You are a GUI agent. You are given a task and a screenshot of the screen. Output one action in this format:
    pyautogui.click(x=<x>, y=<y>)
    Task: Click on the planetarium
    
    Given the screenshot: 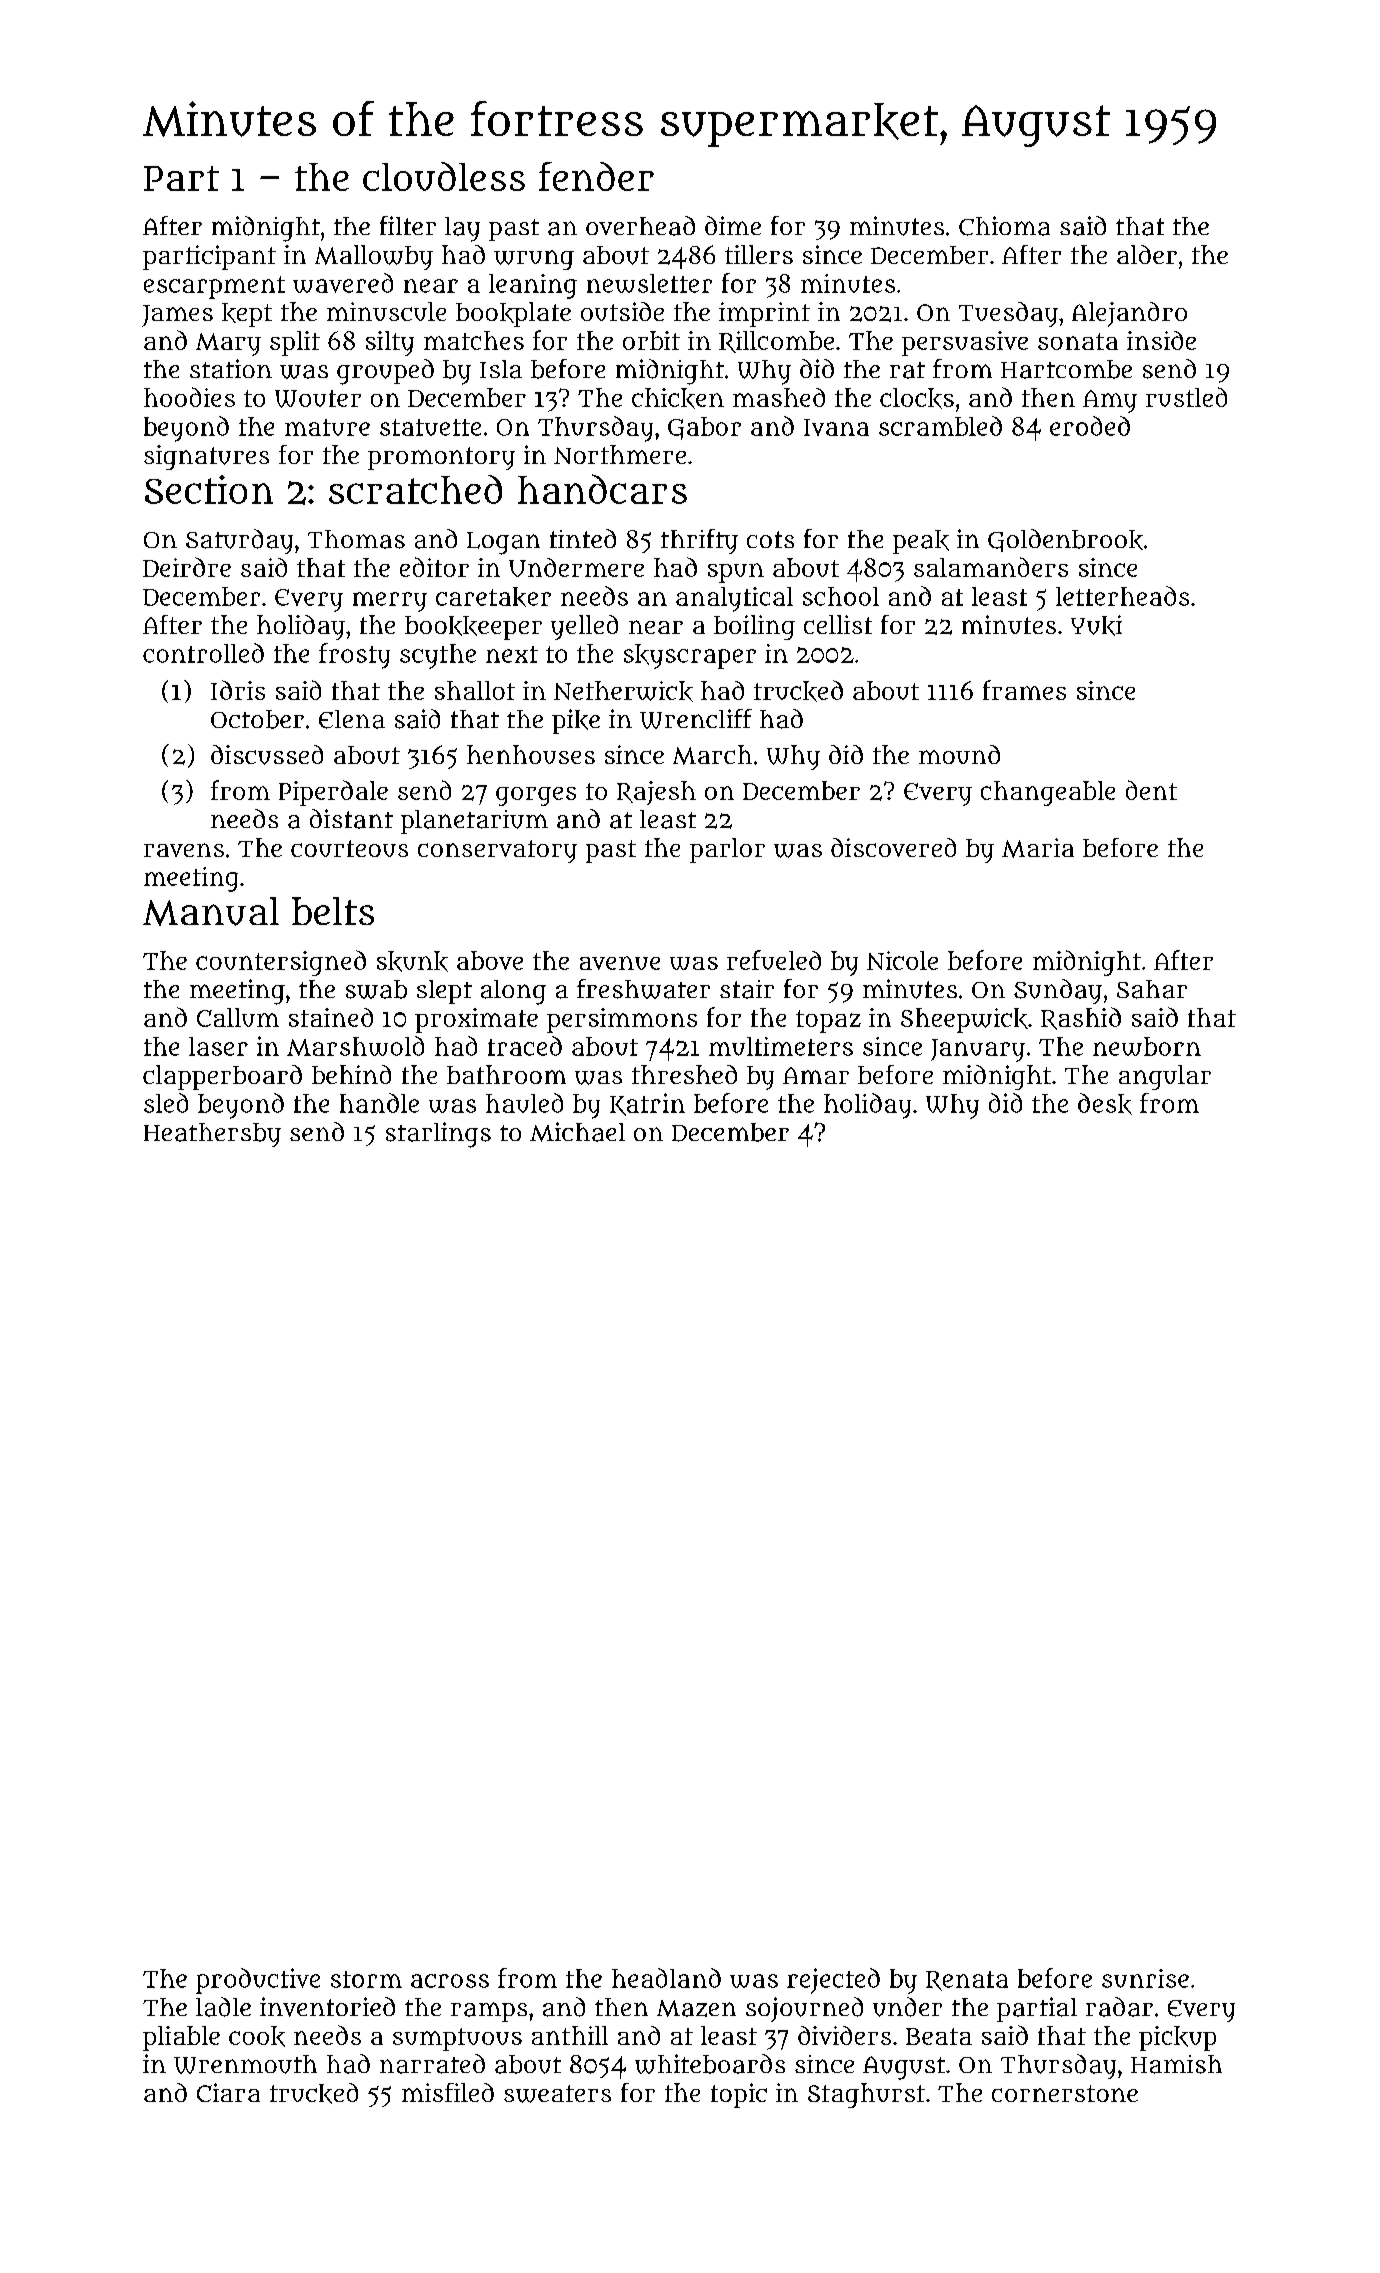 What is the action you would take?
    pyautogui.click(x=474, y=822)
